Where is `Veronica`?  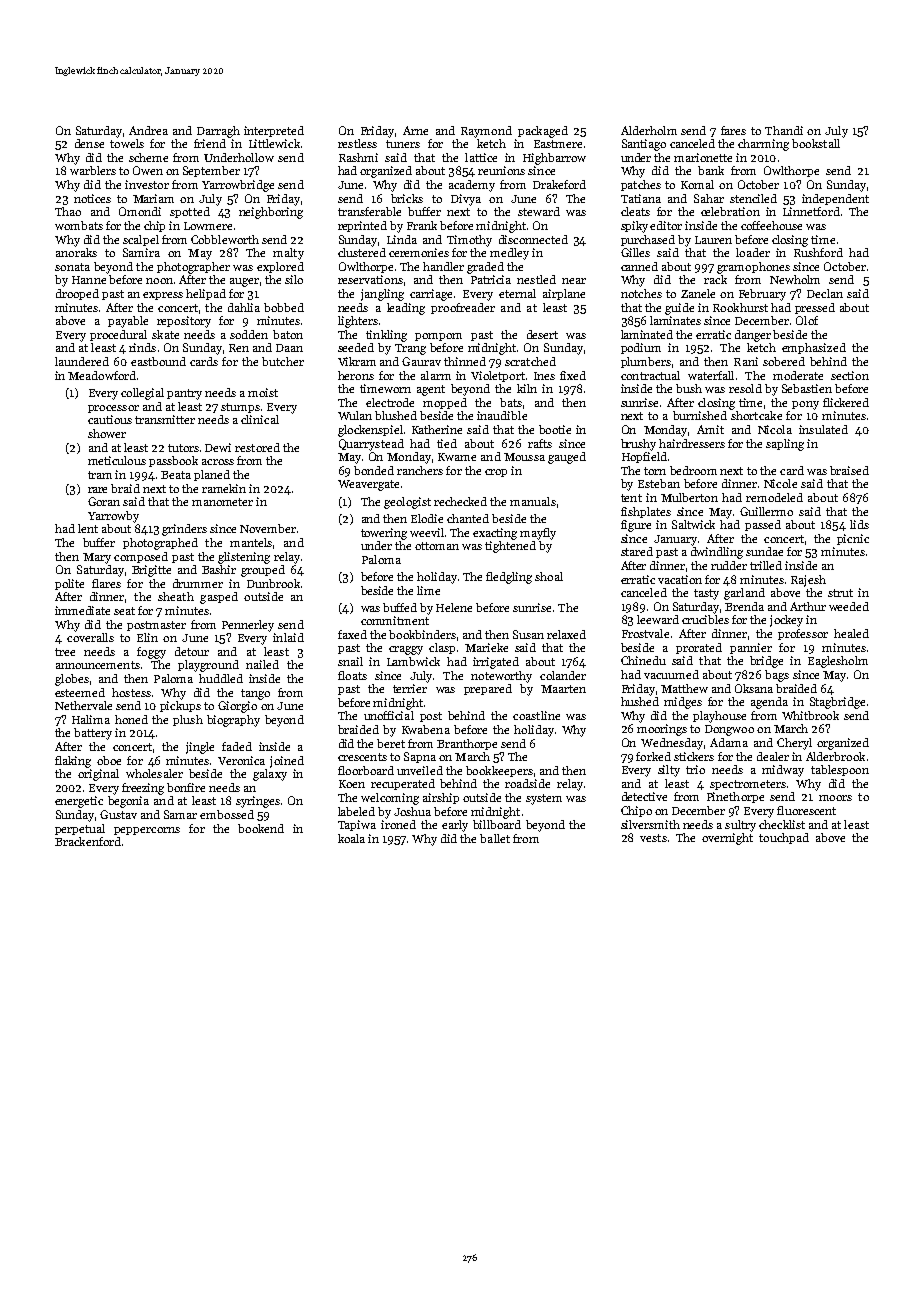 Veronica is located at coordinates (241, 760).
